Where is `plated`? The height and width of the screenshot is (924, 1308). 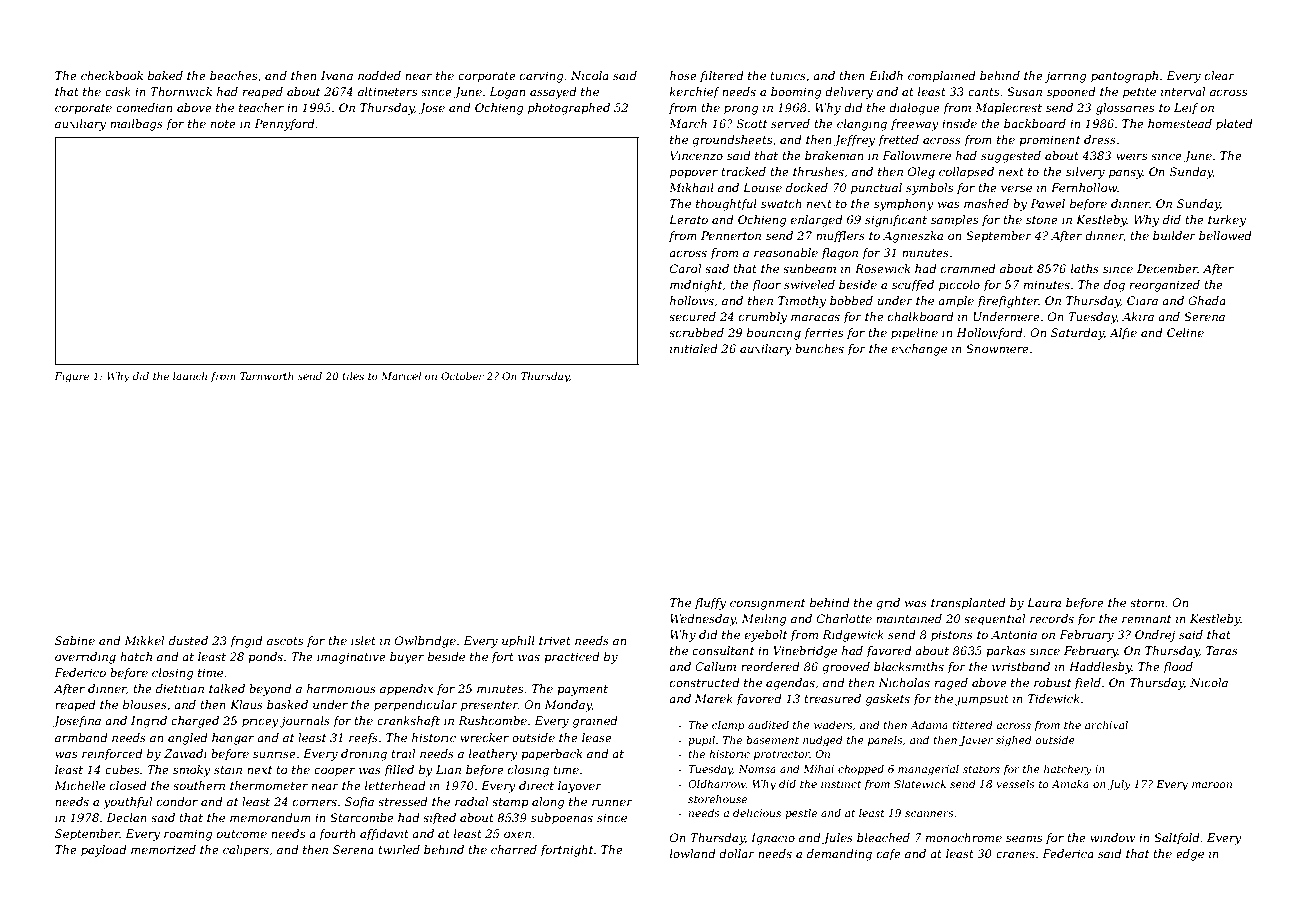
plated is located at coordinates (1234, 125).
